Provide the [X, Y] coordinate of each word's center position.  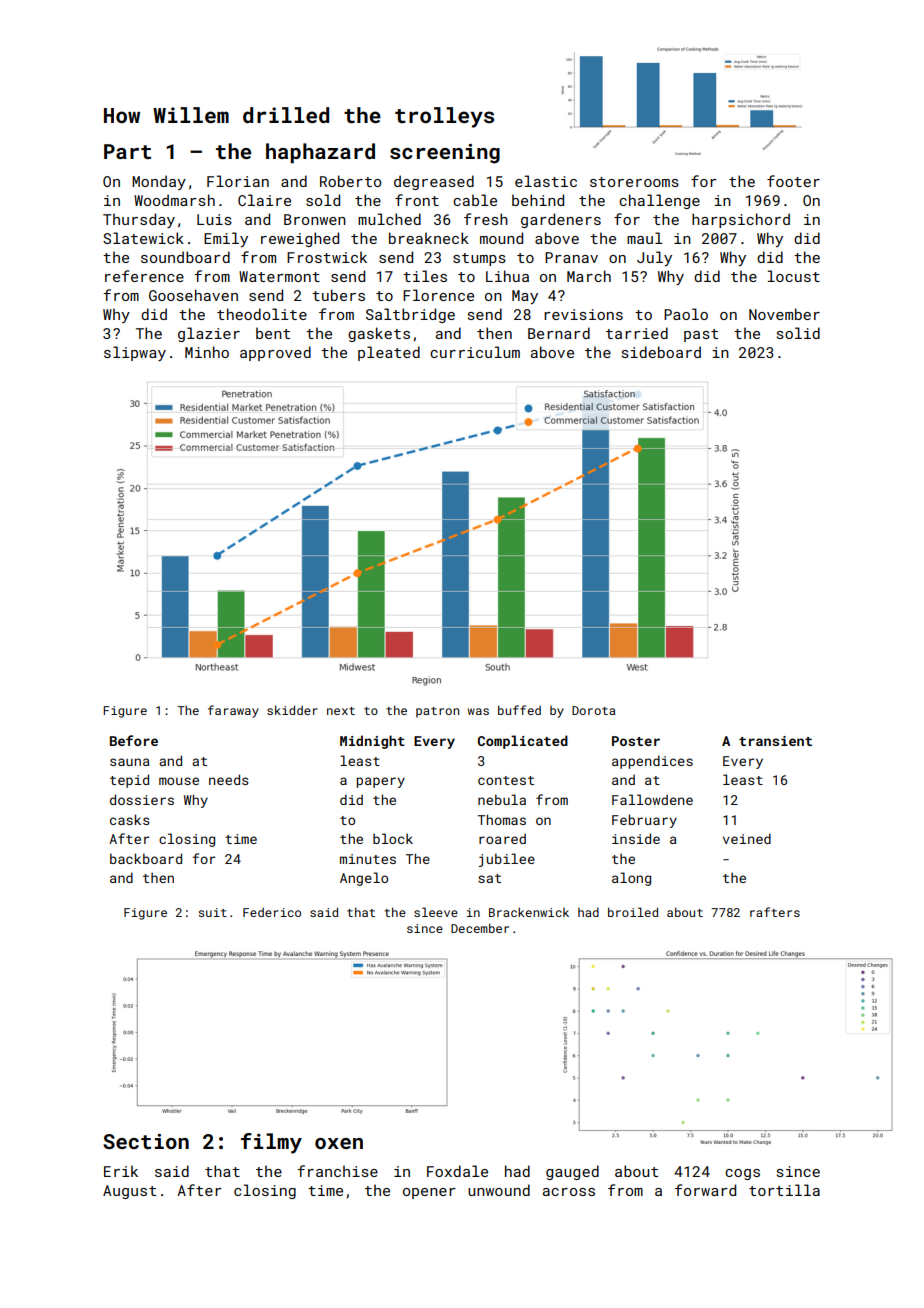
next [341, 711]
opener [429, 1193]
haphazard [320, 153]
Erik [121, 1171]
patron [437, 712]
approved [275, 353]
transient [775, 741]
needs [228, 779]
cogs [742, 1174]
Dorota [593, 710]
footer [793, 181]
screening [445, 154]
